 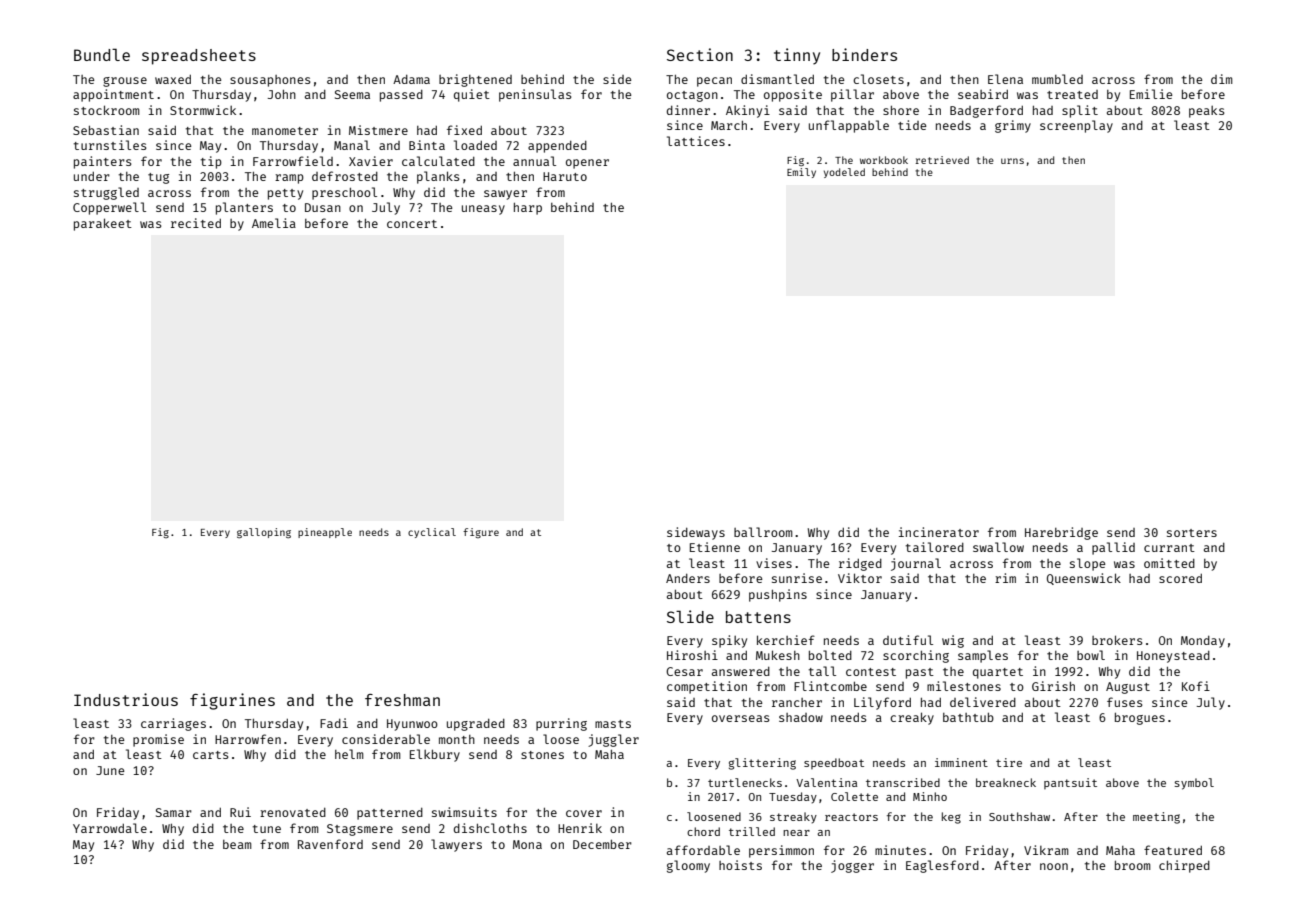 I want to click on purring, so click(x=561, y=724).
